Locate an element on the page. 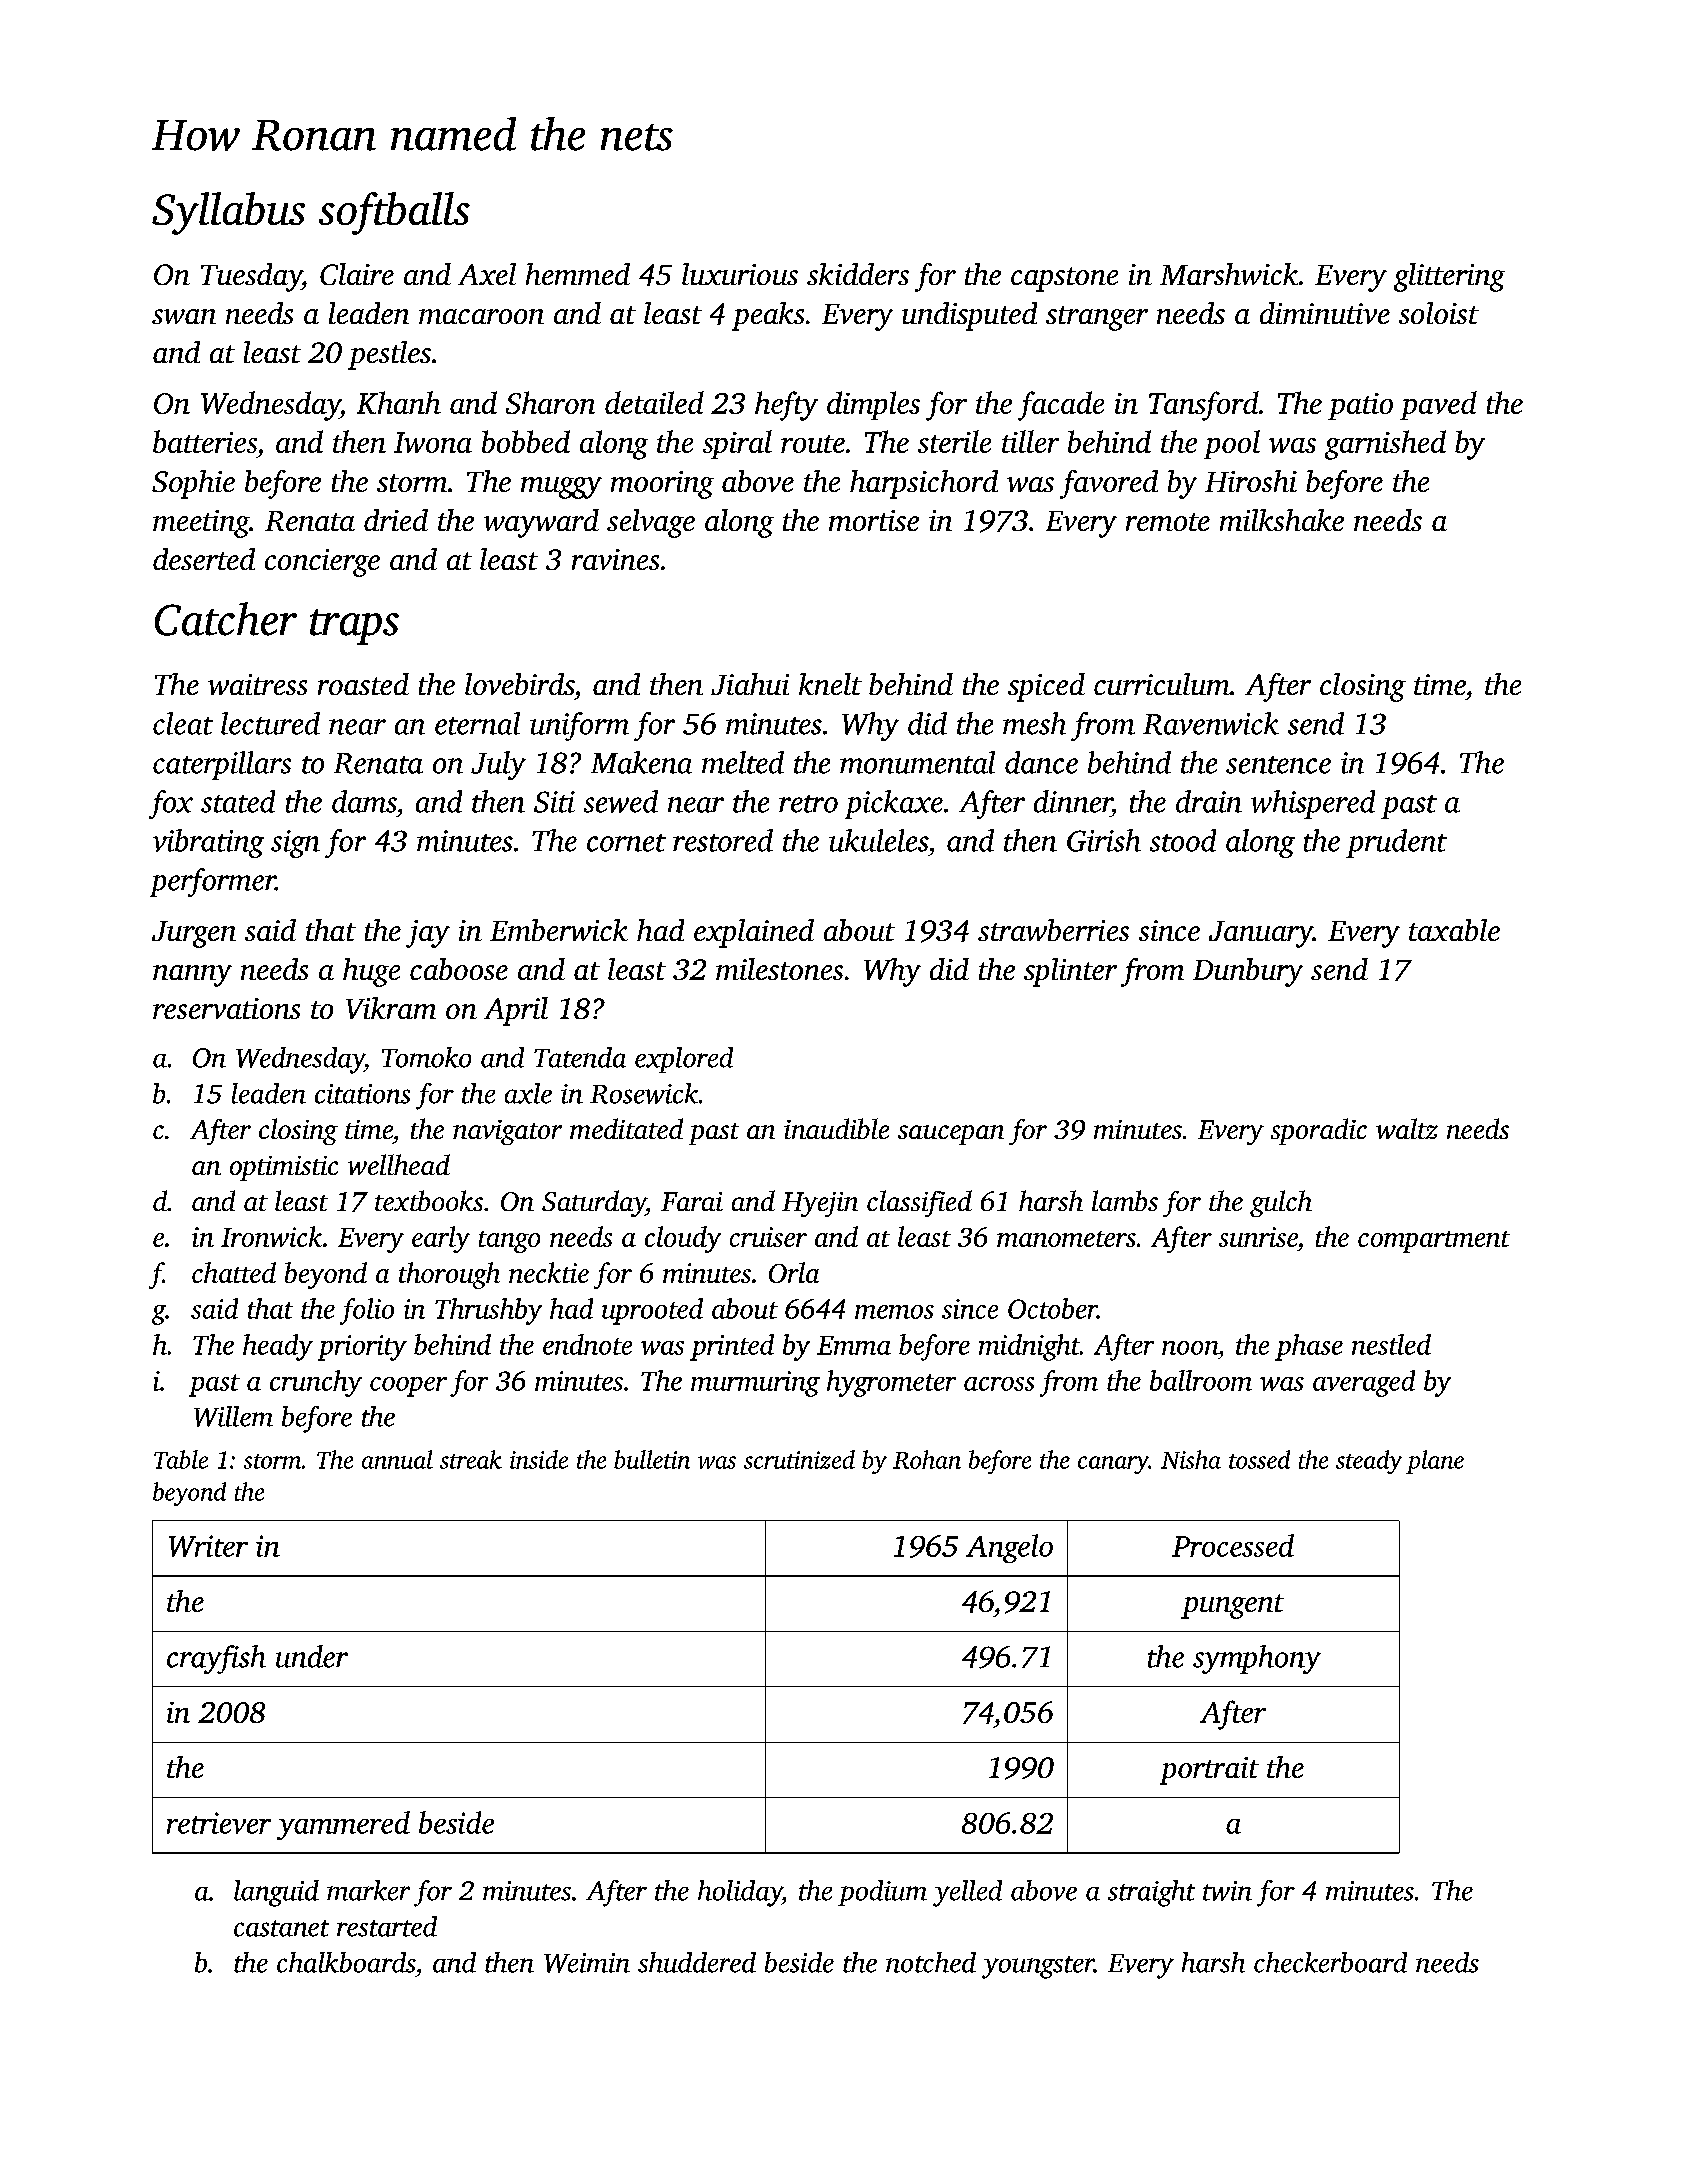  taxable is located at coordinates (1454, 930).
